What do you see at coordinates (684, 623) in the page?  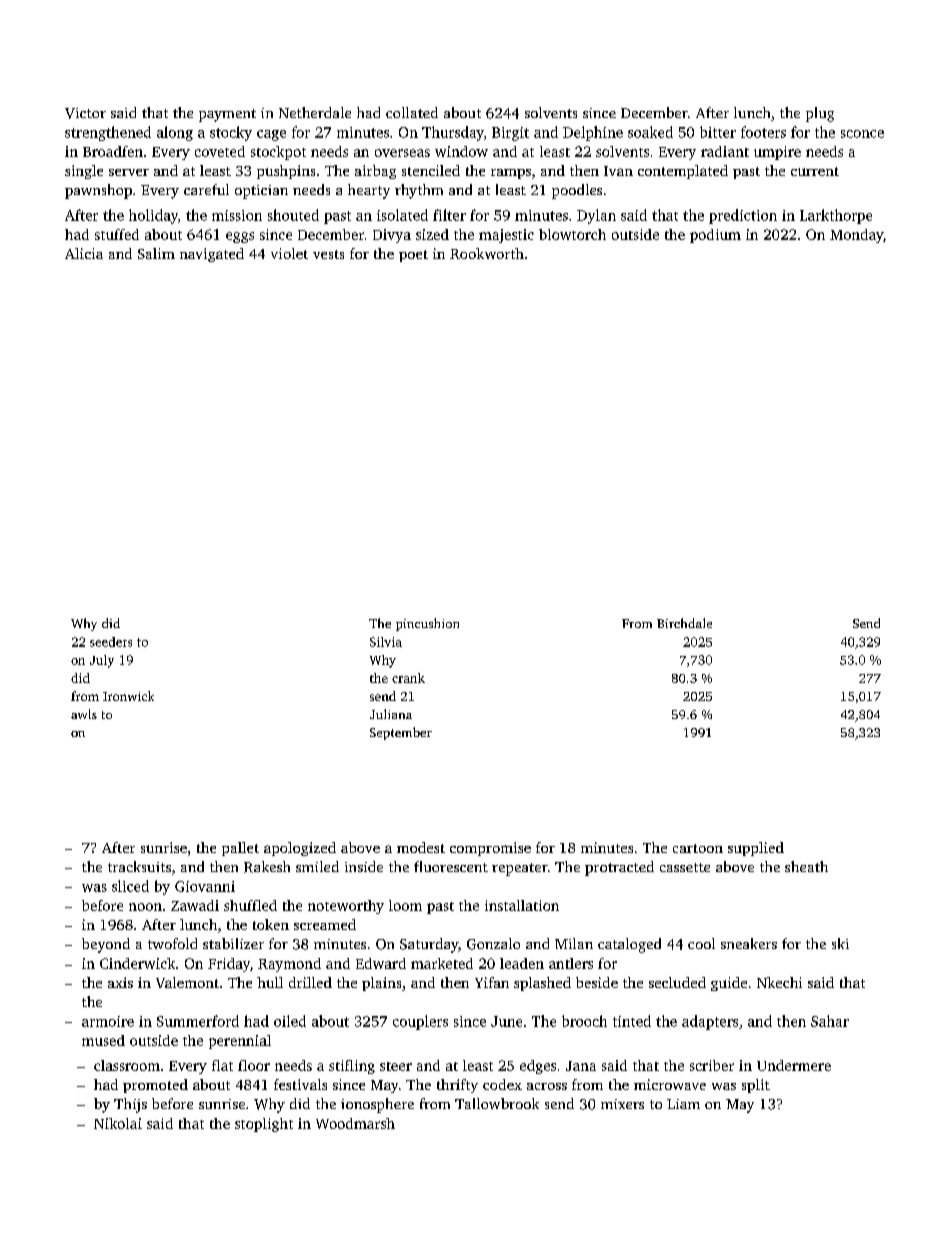 I see `Birchdale` at bounding box center [684, 623].
